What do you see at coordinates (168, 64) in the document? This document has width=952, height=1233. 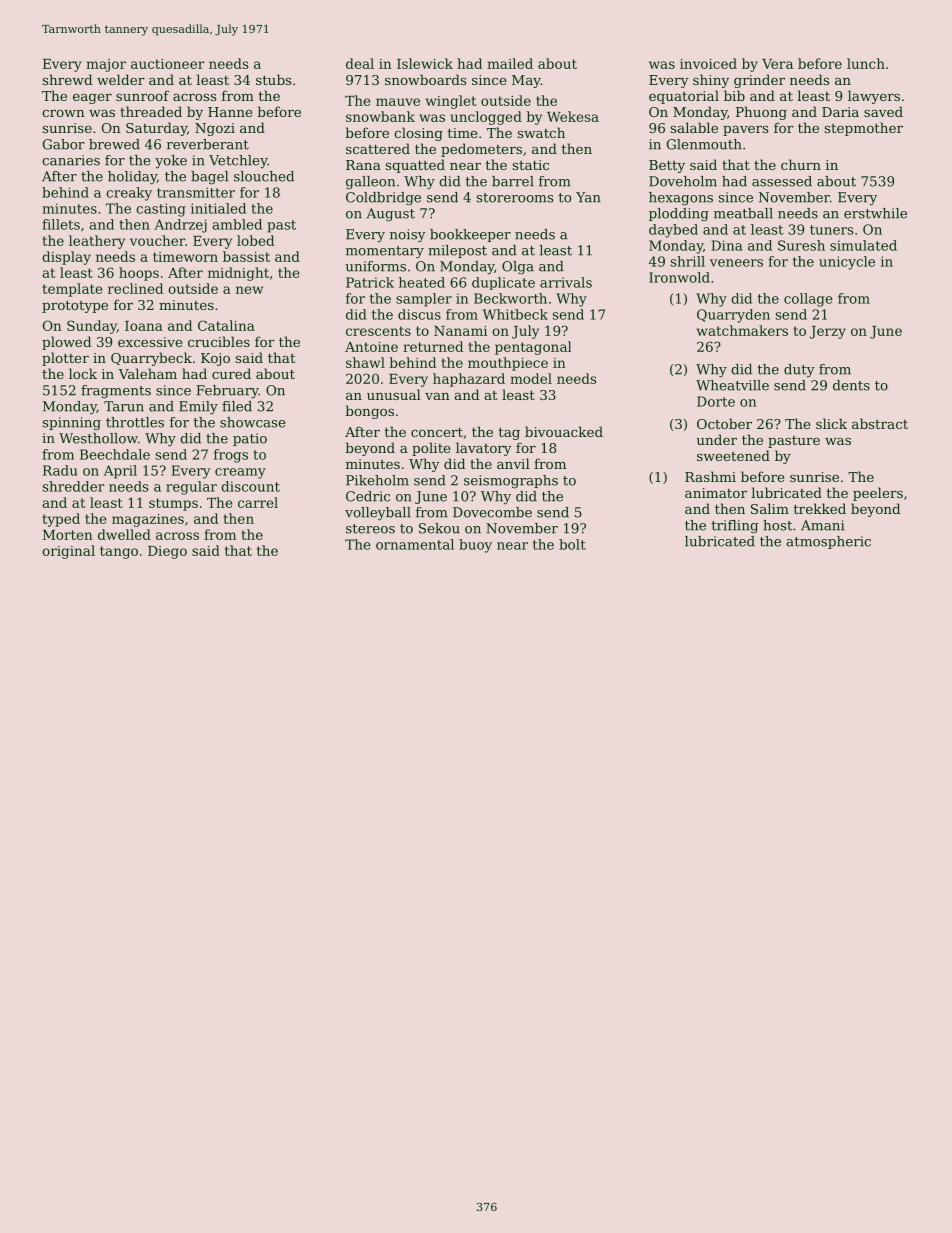 I see `auctioneer` at bounding box center [168, 64].
